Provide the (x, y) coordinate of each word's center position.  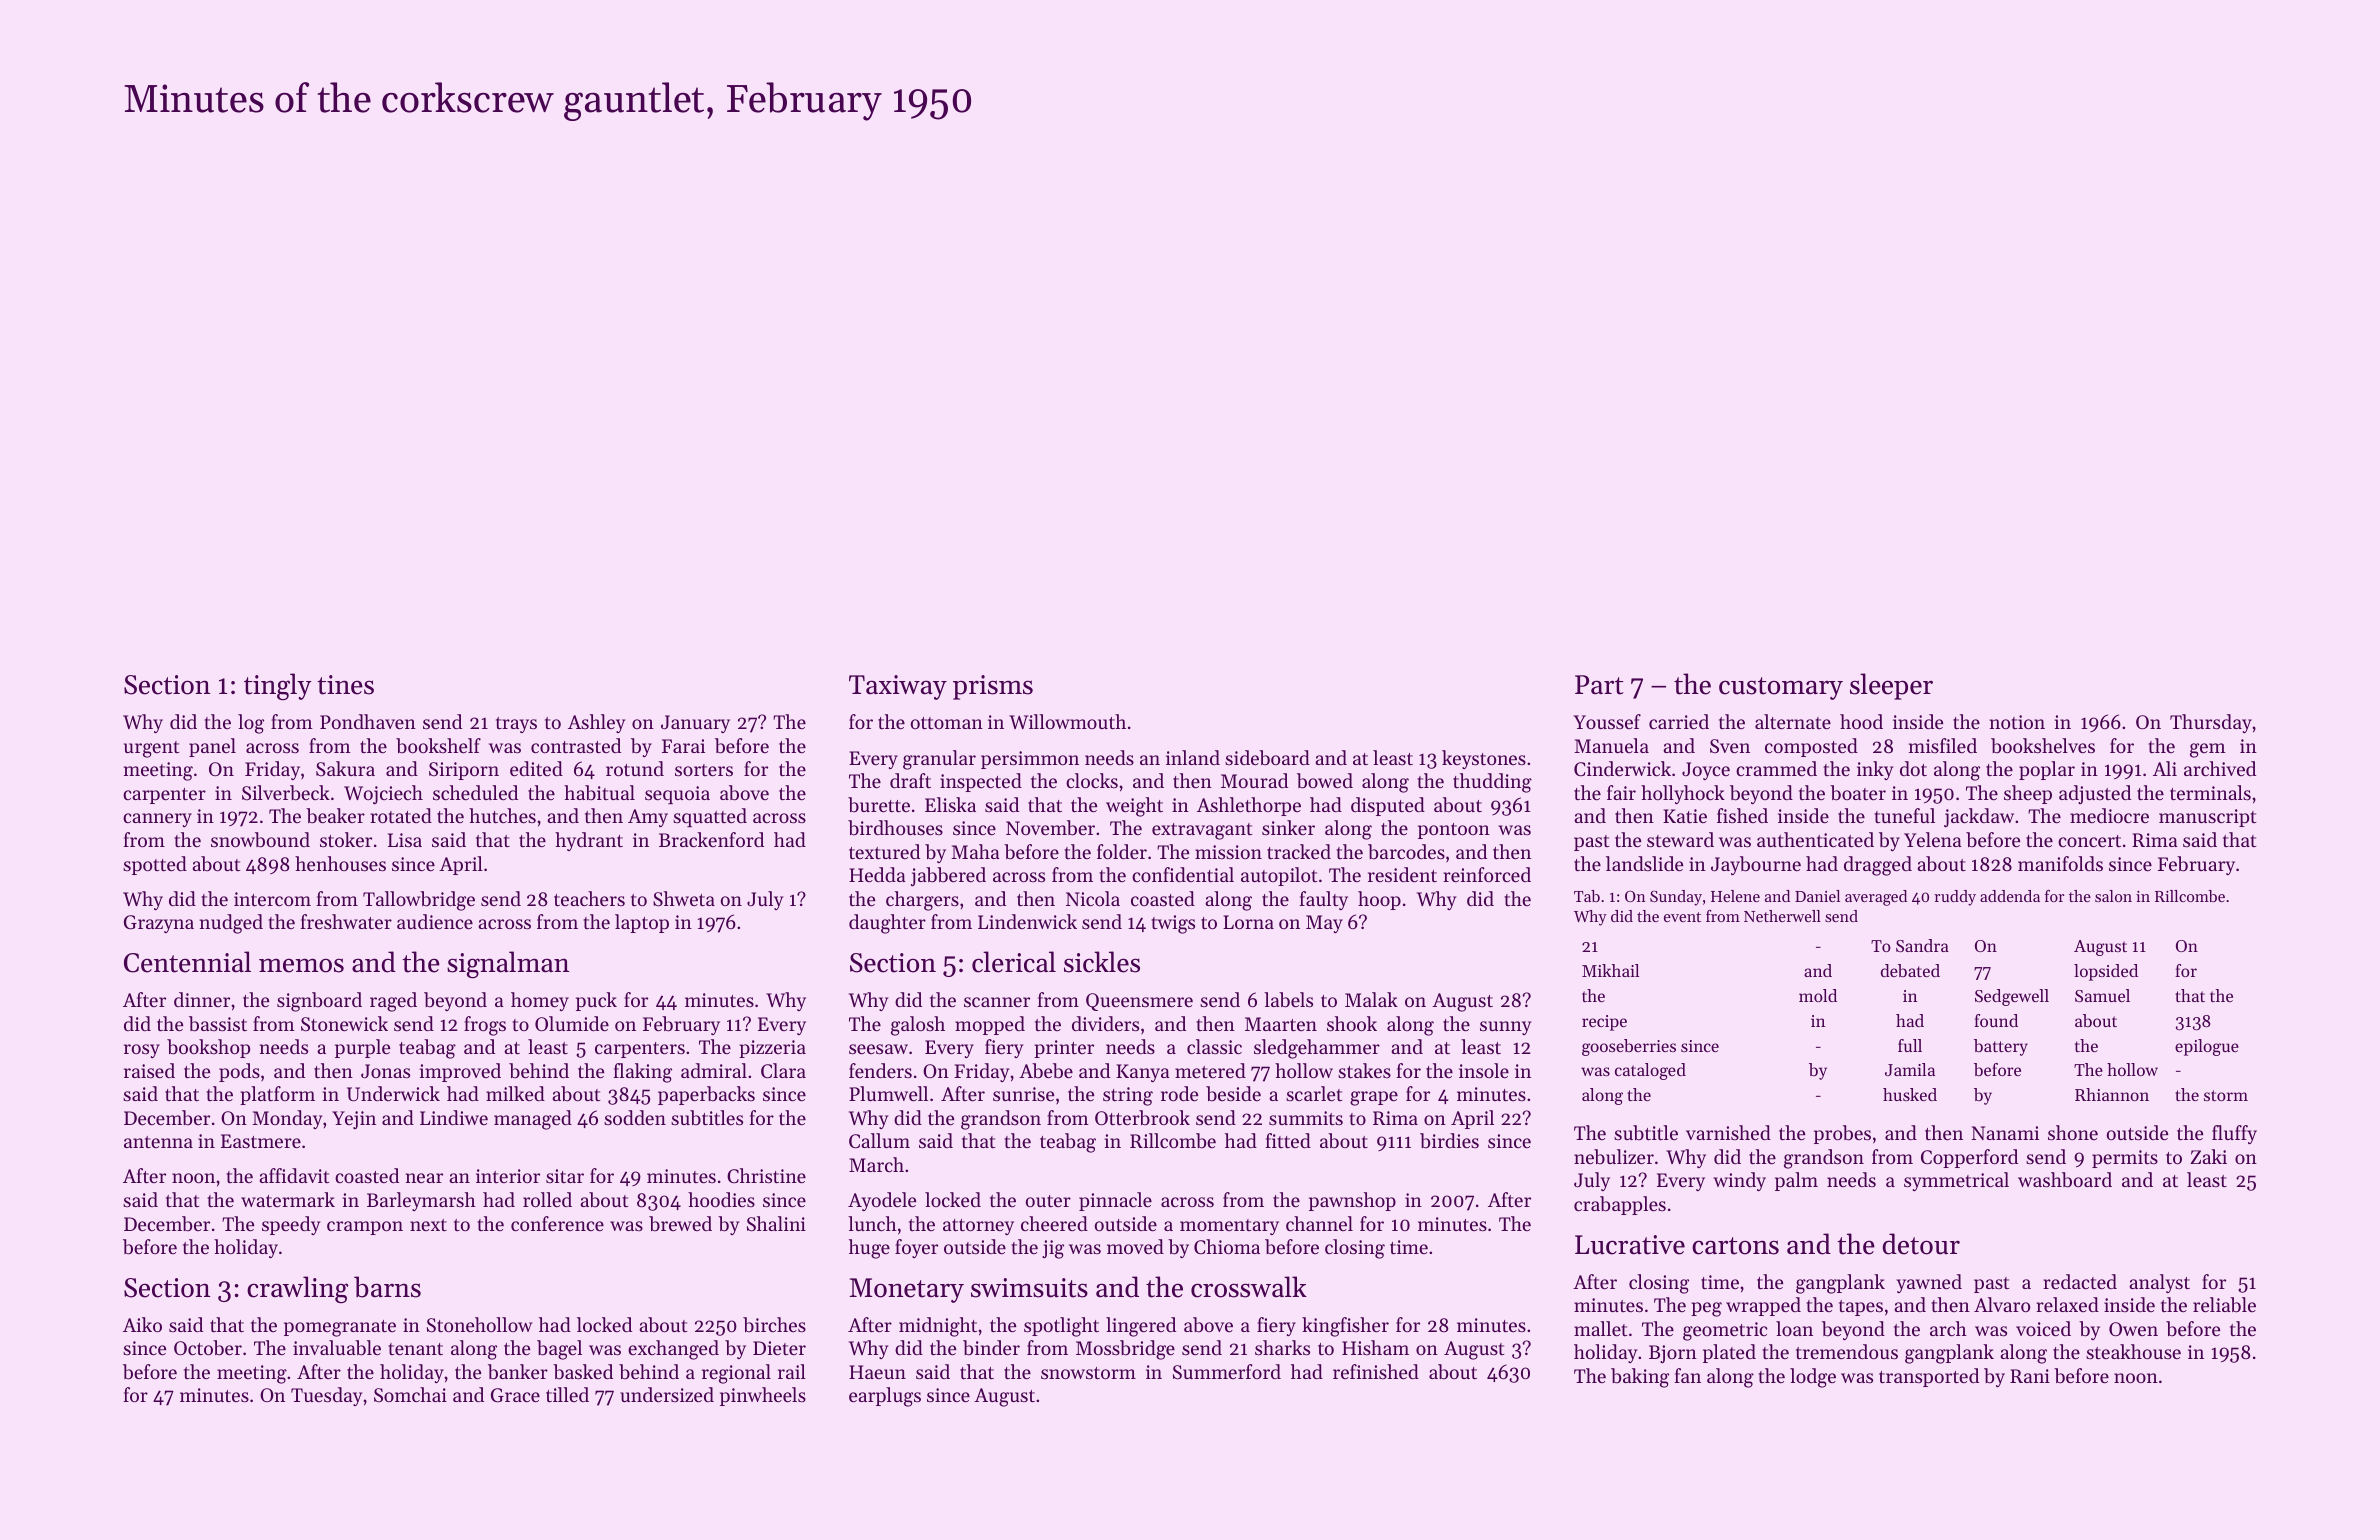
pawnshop (1352, 1201)
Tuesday (326, 1396)
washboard (2065, 1180)
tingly (278, 687)
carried (1679, 721)
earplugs (885, 1397)
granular (939, 760)
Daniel (1817, 896)
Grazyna (159, 924)
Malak (1371, 999)
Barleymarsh (421, 1201)
